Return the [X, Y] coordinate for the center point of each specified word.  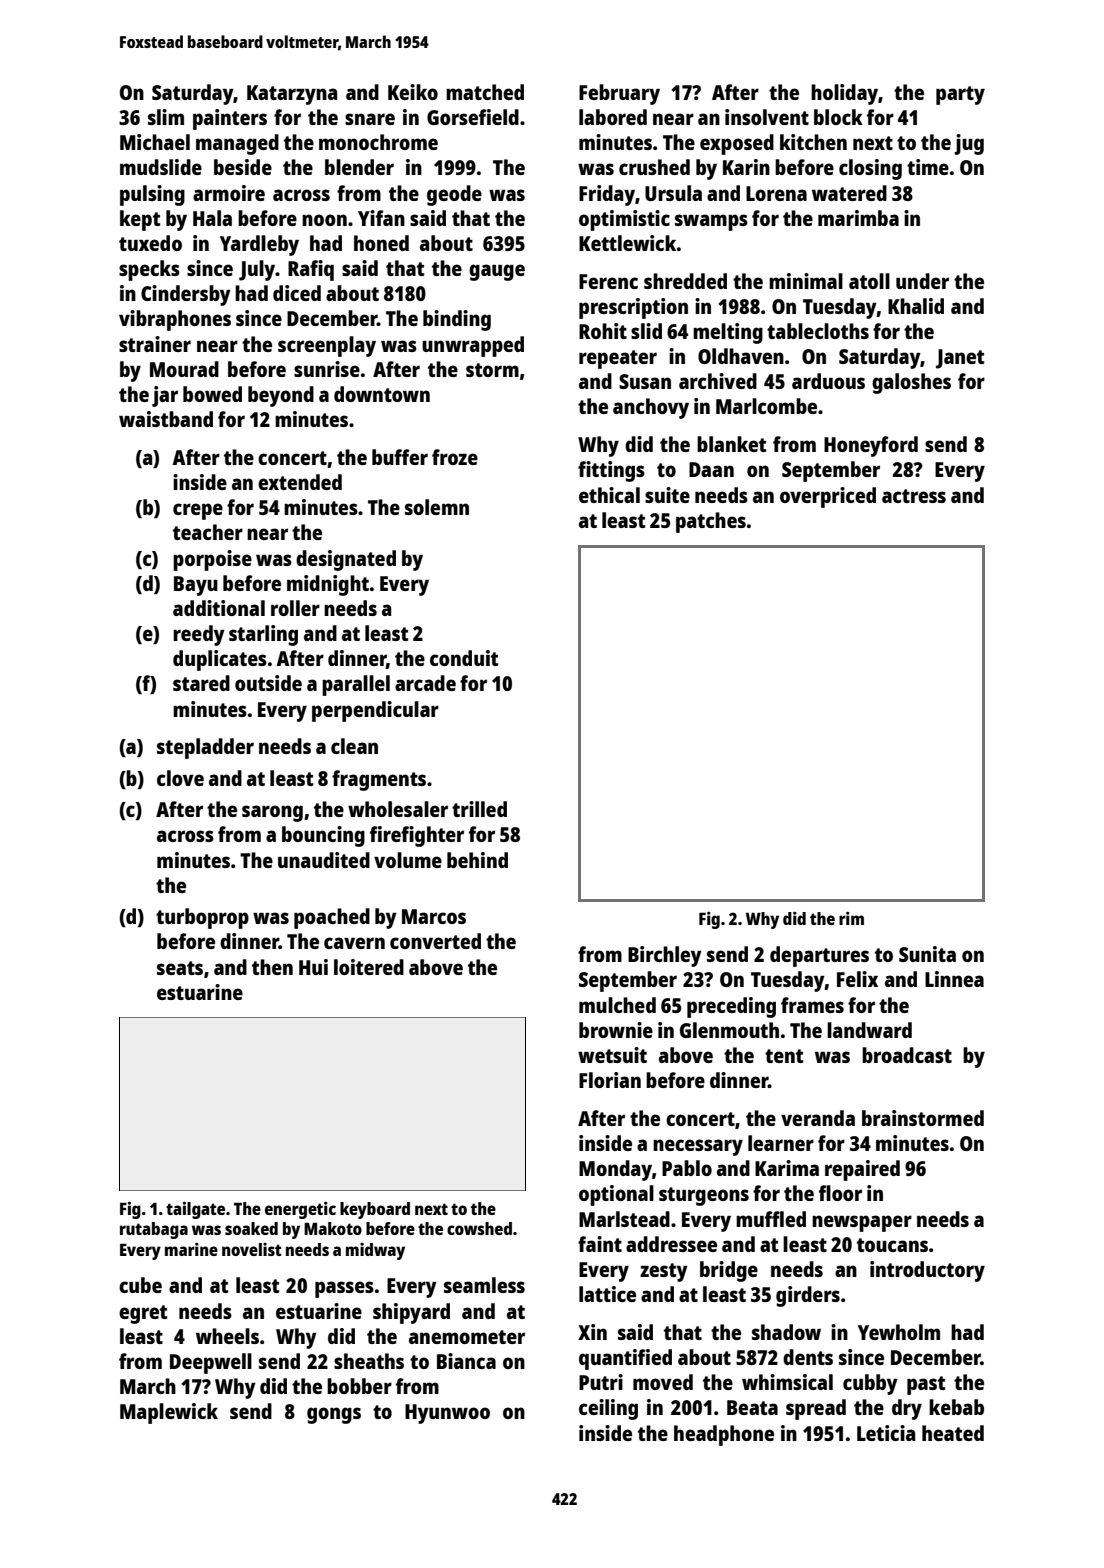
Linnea [954, 979]
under [922, 281]
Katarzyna [292, 95]
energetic [300, 1210]
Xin [592, 1332]
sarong [272, 813]
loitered [369, 967]
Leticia [886, 1433]
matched [485, 92]
